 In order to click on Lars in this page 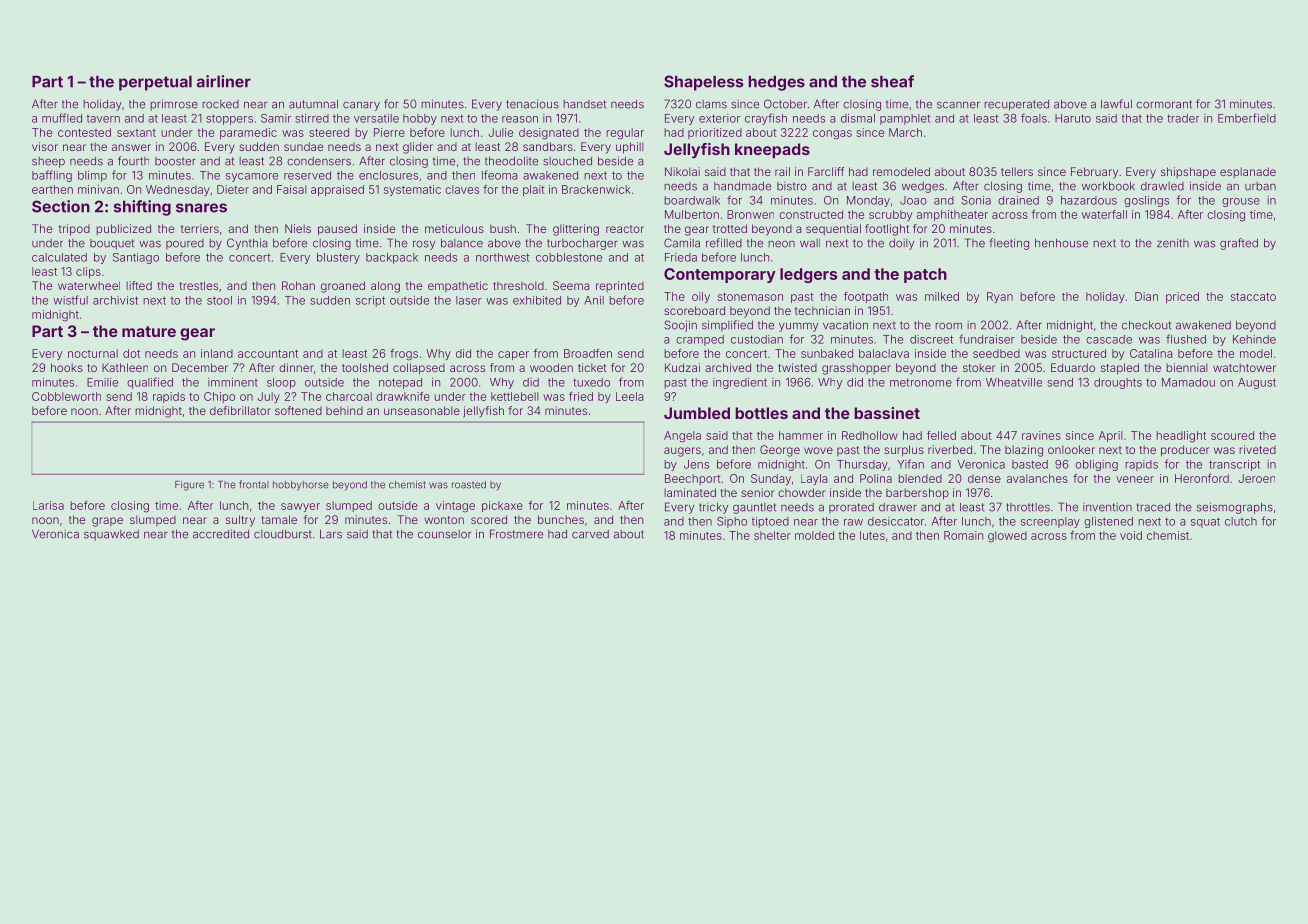, I will do `click(331, 534)`.
